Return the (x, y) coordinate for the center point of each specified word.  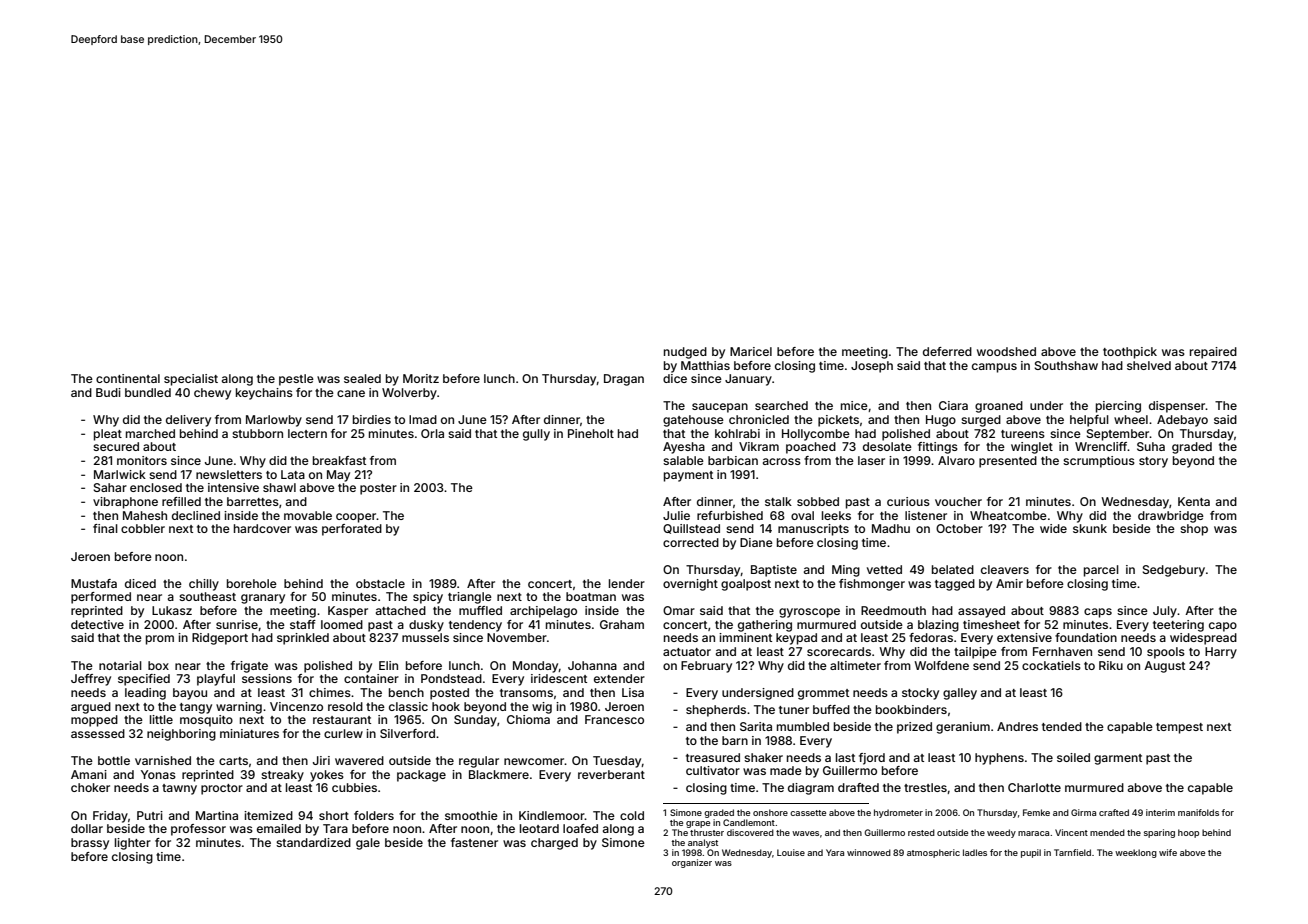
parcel (1101, 571)
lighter (133, 844)
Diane (756, 542)
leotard (539, 828)
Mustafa (94, 583)
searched (781, 405)
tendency (475, 626)
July (1165, 612)
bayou (190, 694)
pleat (108, 435)
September (1118, 435)
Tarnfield (1072, 852)
